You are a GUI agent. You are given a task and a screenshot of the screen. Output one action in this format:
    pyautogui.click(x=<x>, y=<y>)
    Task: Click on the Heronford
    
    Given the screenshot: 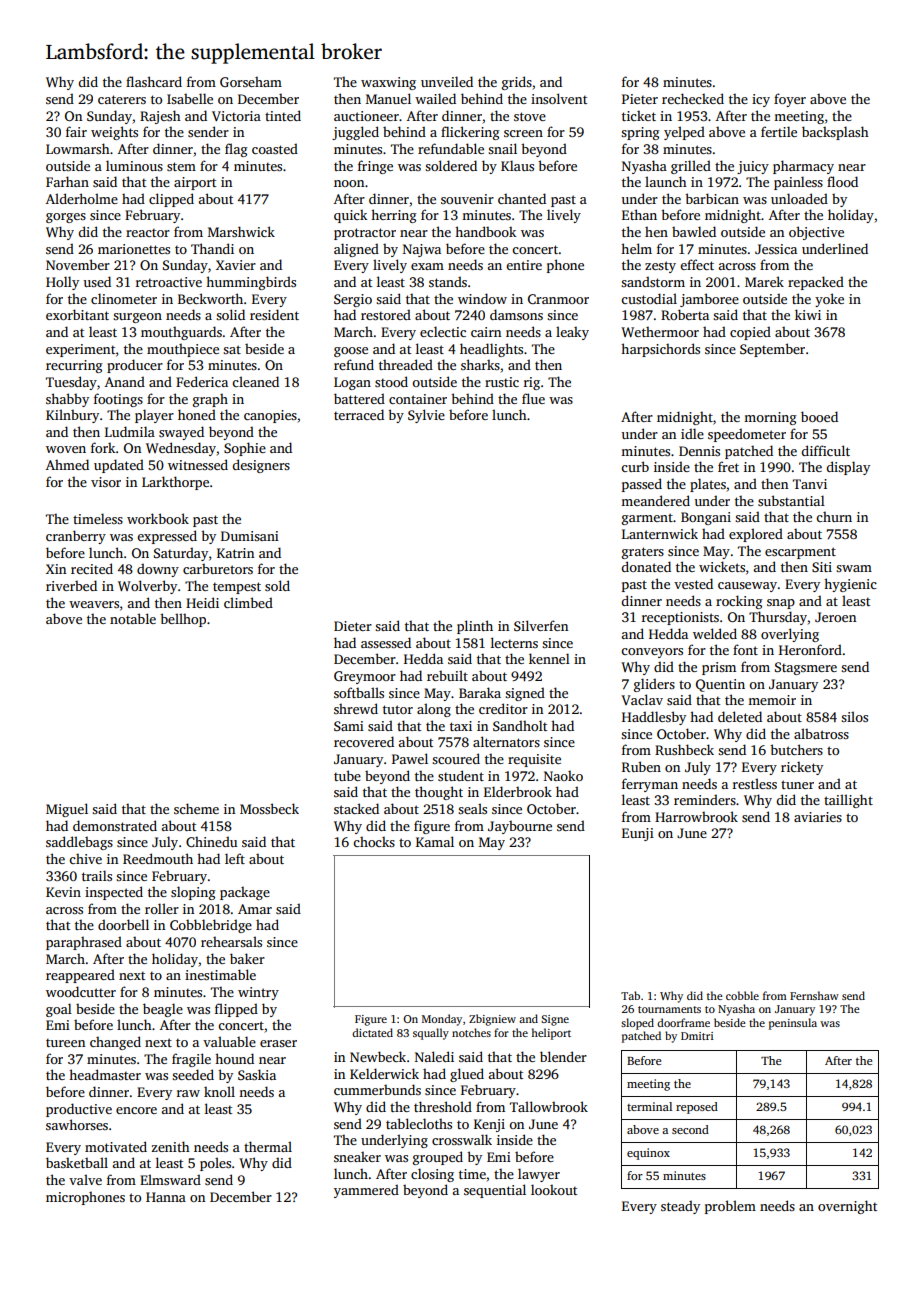 What is the action you would take?
    pyautogui.click(x=810, y=649)
